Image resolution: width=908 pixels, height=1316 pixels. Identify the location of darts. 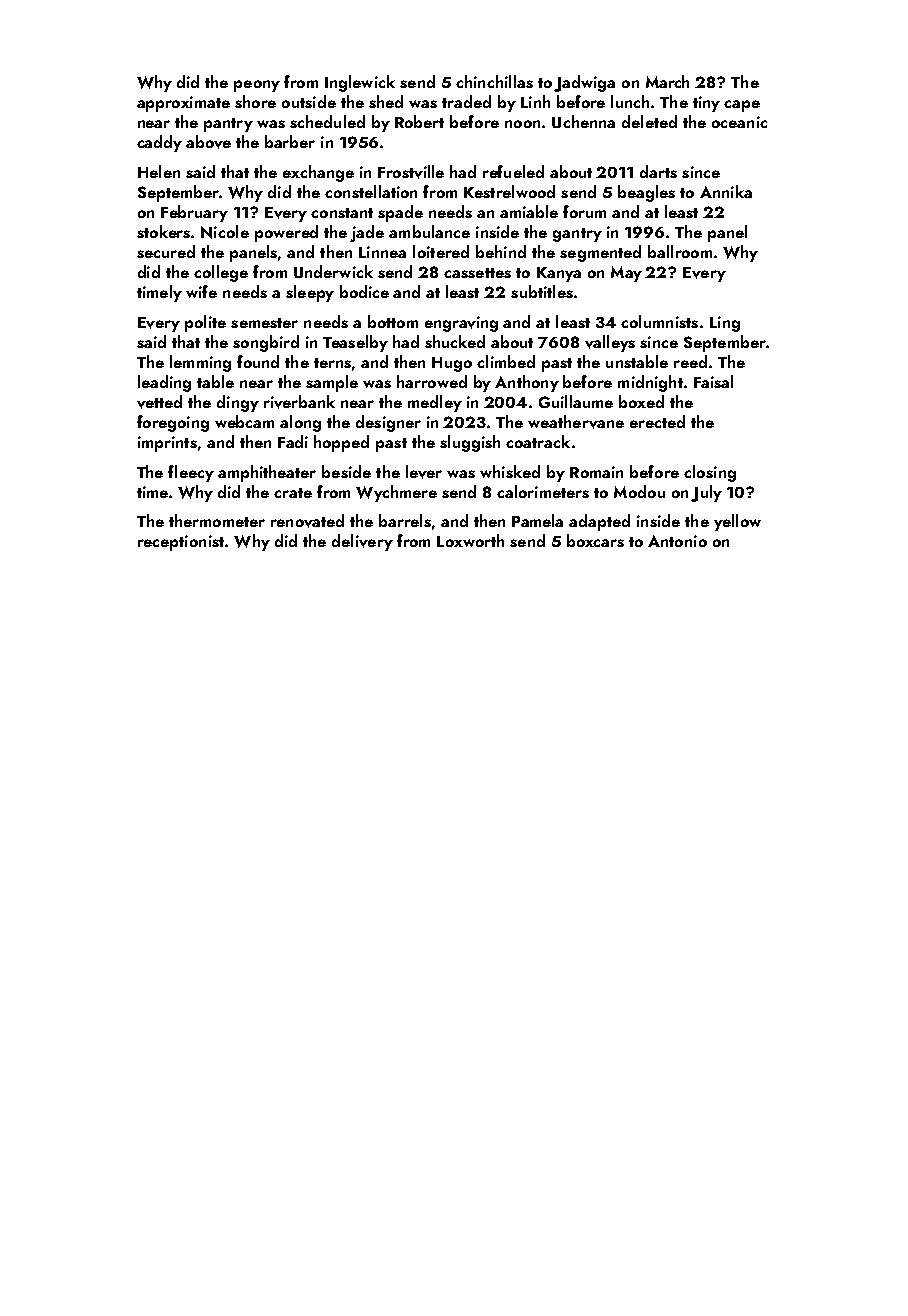
(658, 171).
